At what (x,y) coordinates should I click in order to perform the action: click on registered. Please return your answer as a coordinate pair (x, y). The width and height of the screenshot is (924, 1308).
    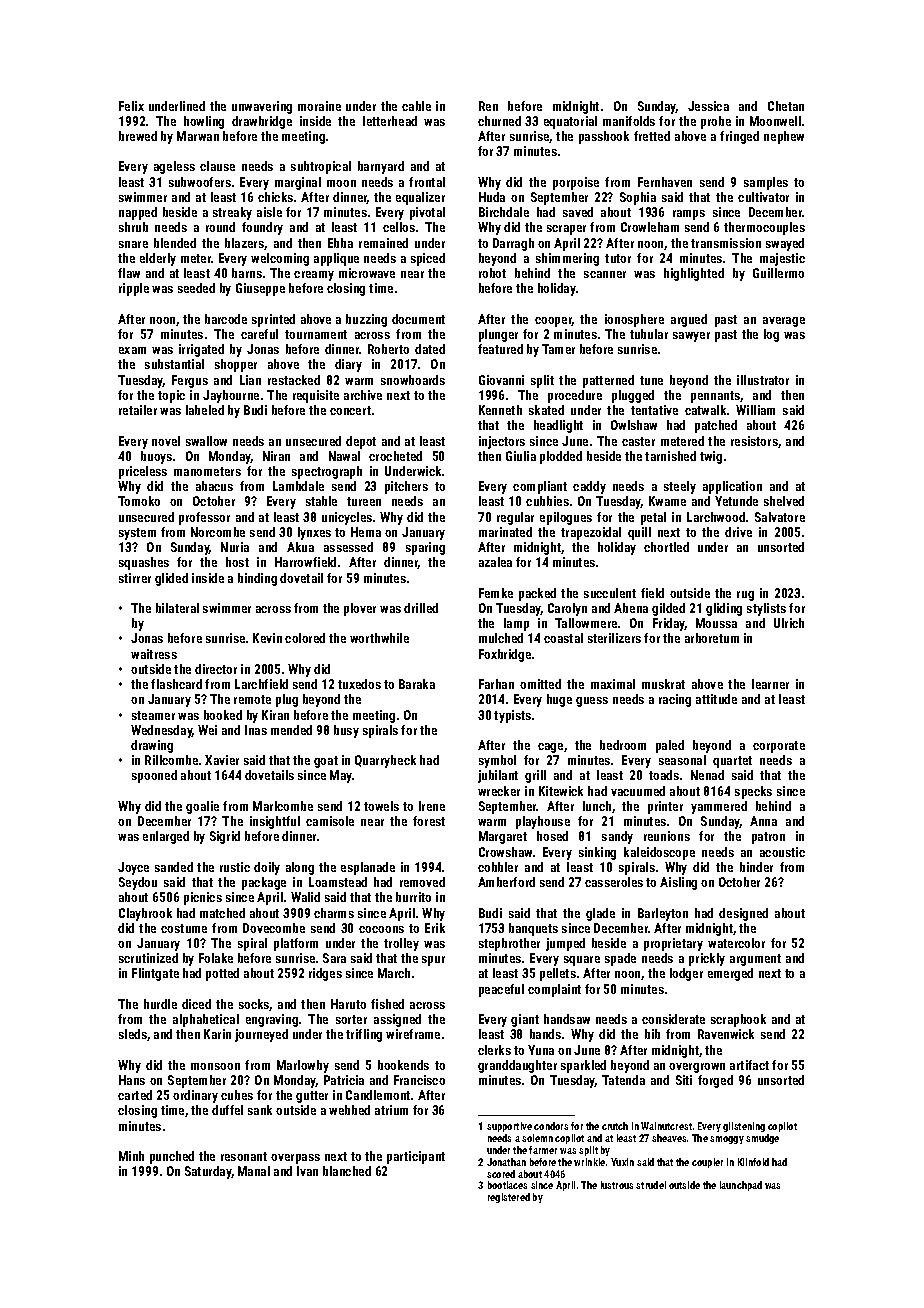
    Looking at the image, I should click on (509, 1198).
